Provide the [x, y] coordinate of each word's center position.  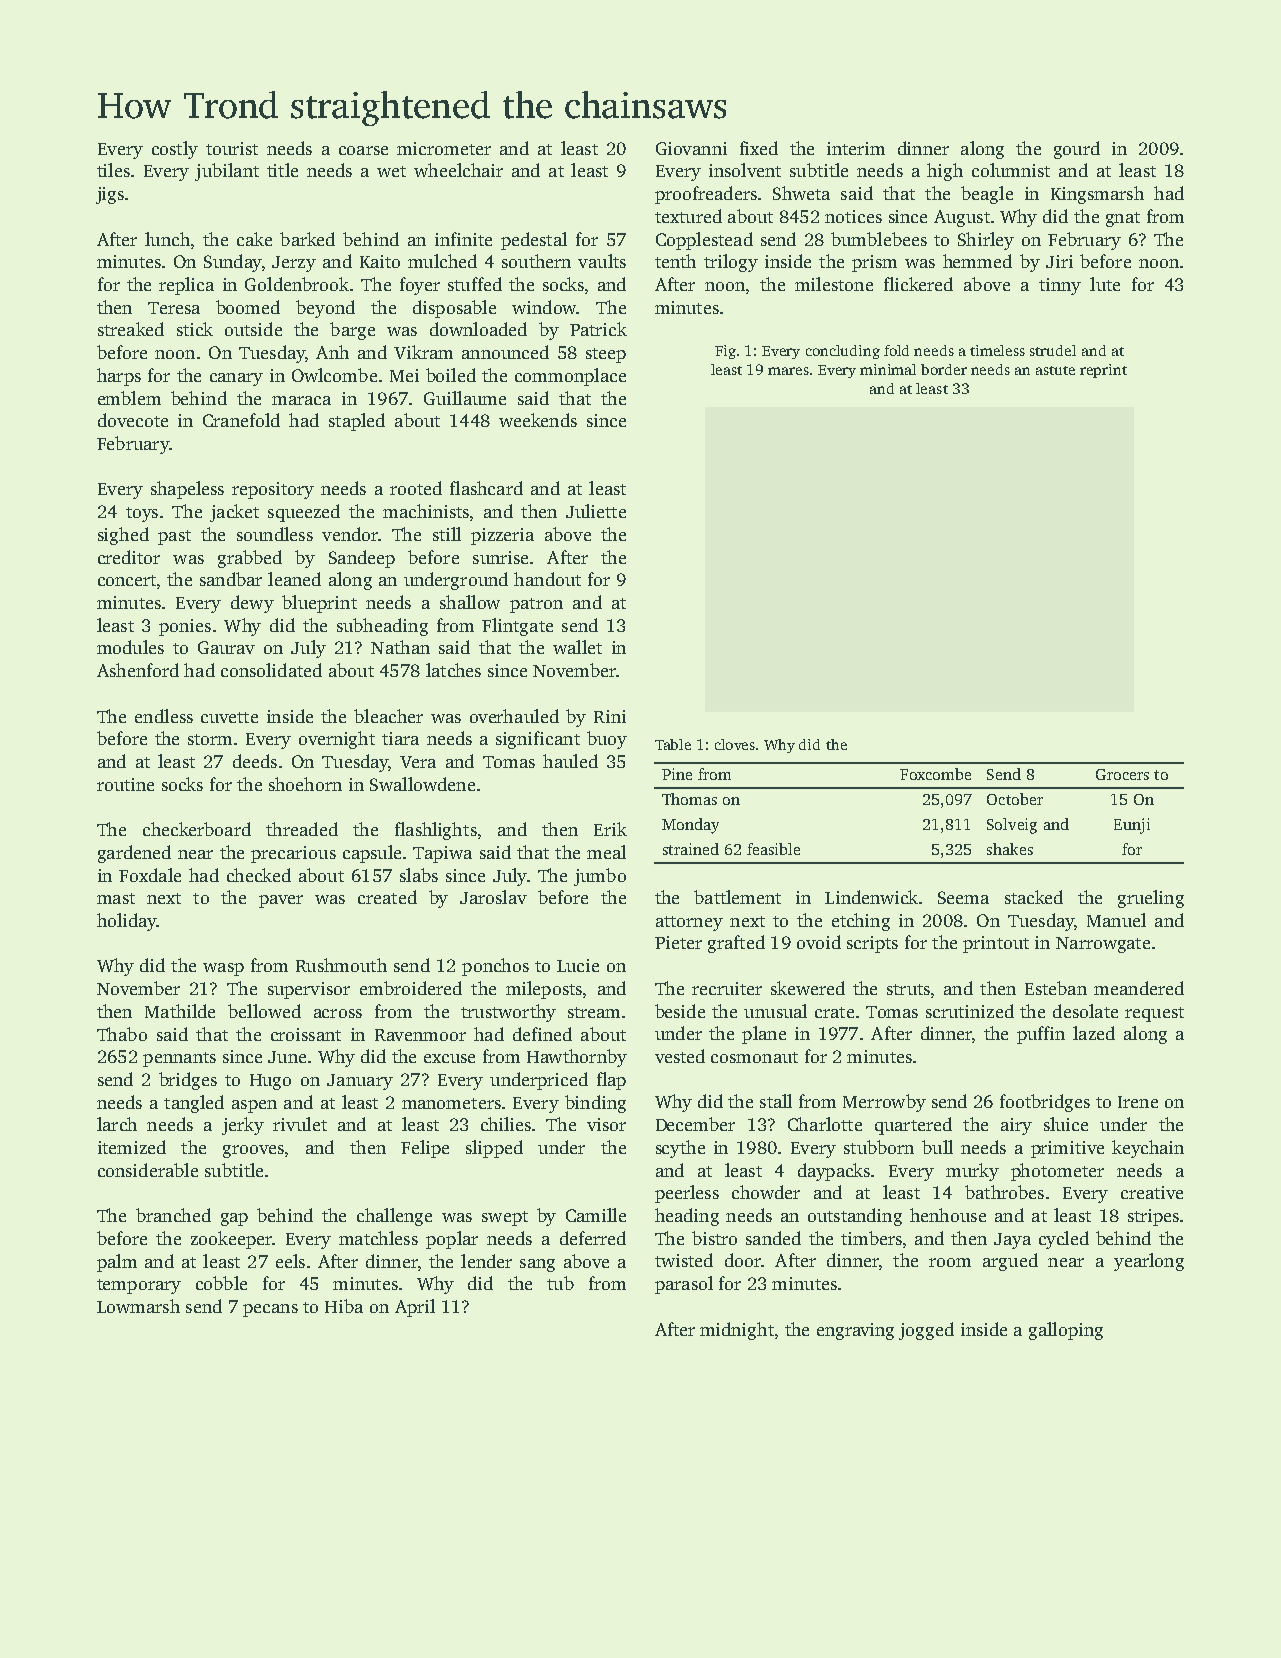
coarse [363, 150]
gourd [1077, 150]
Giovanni [691, 148]
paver [281, 901]
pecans [270, 1310]
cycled [1064, 1240]
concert [127, 580]
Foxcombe [935, 774]
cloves [735, 744]
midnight [737, 1331]
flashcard [486, 488]
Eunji [1132, 826]
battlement [737, 897]
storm [210, 739]
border [944, 369]
